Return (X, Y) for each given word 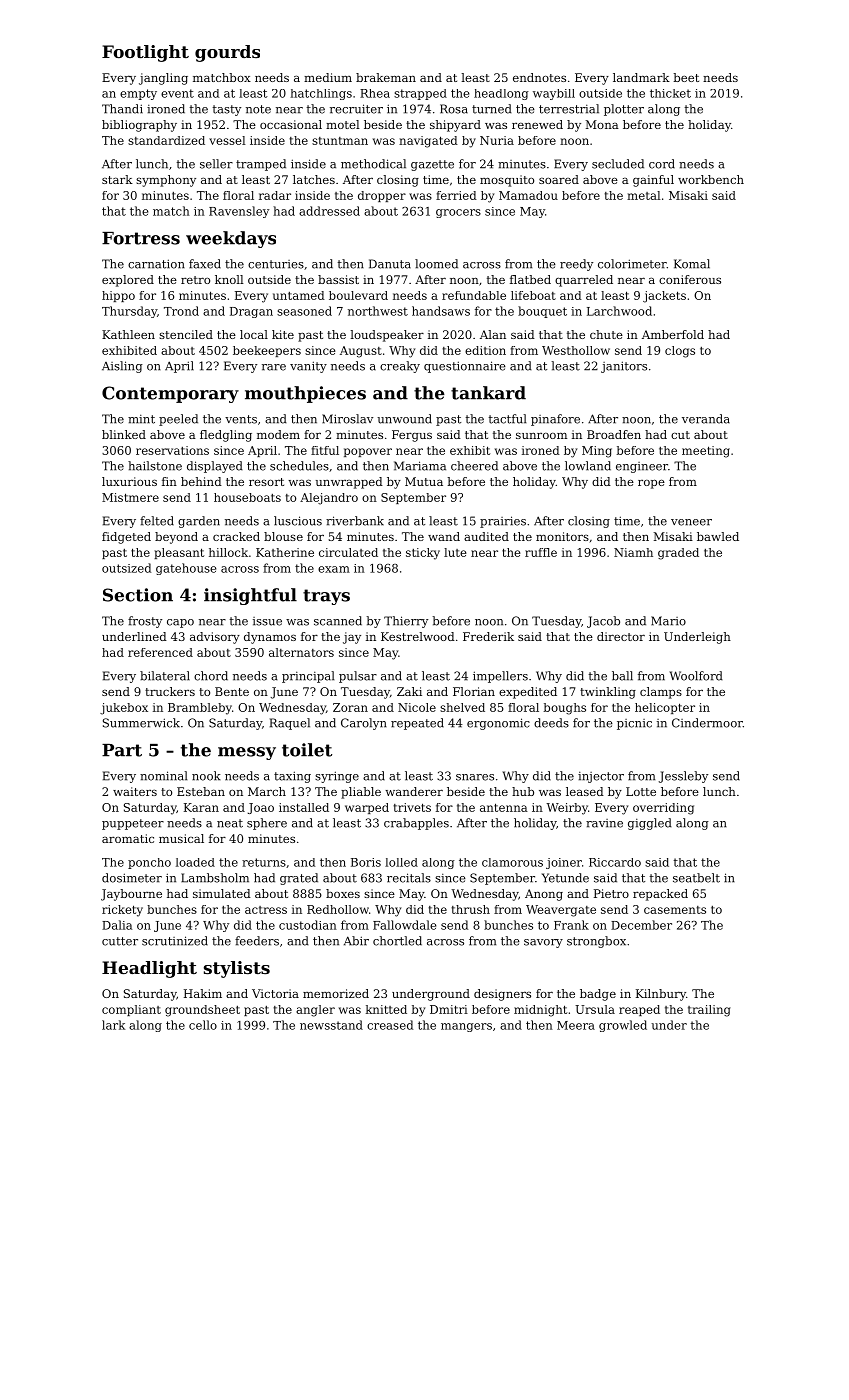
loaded (195, 862)
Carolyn (364, 724)
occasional (291, 124)
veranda (706, 419)
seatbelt (696, 878)
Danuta (390, 264)
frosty (145, 622)
